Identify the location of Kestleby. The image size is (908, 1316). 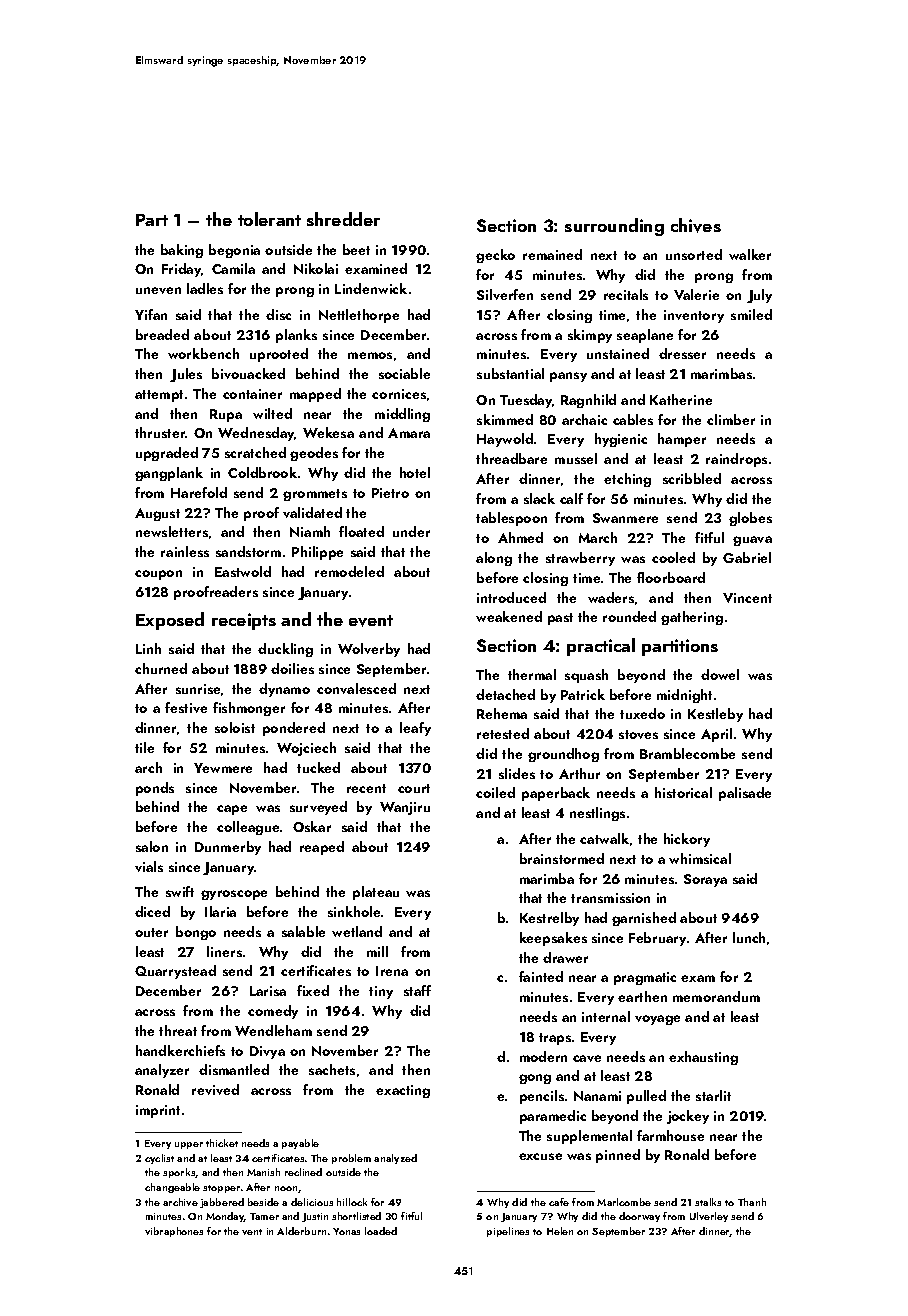
(715, 715).
